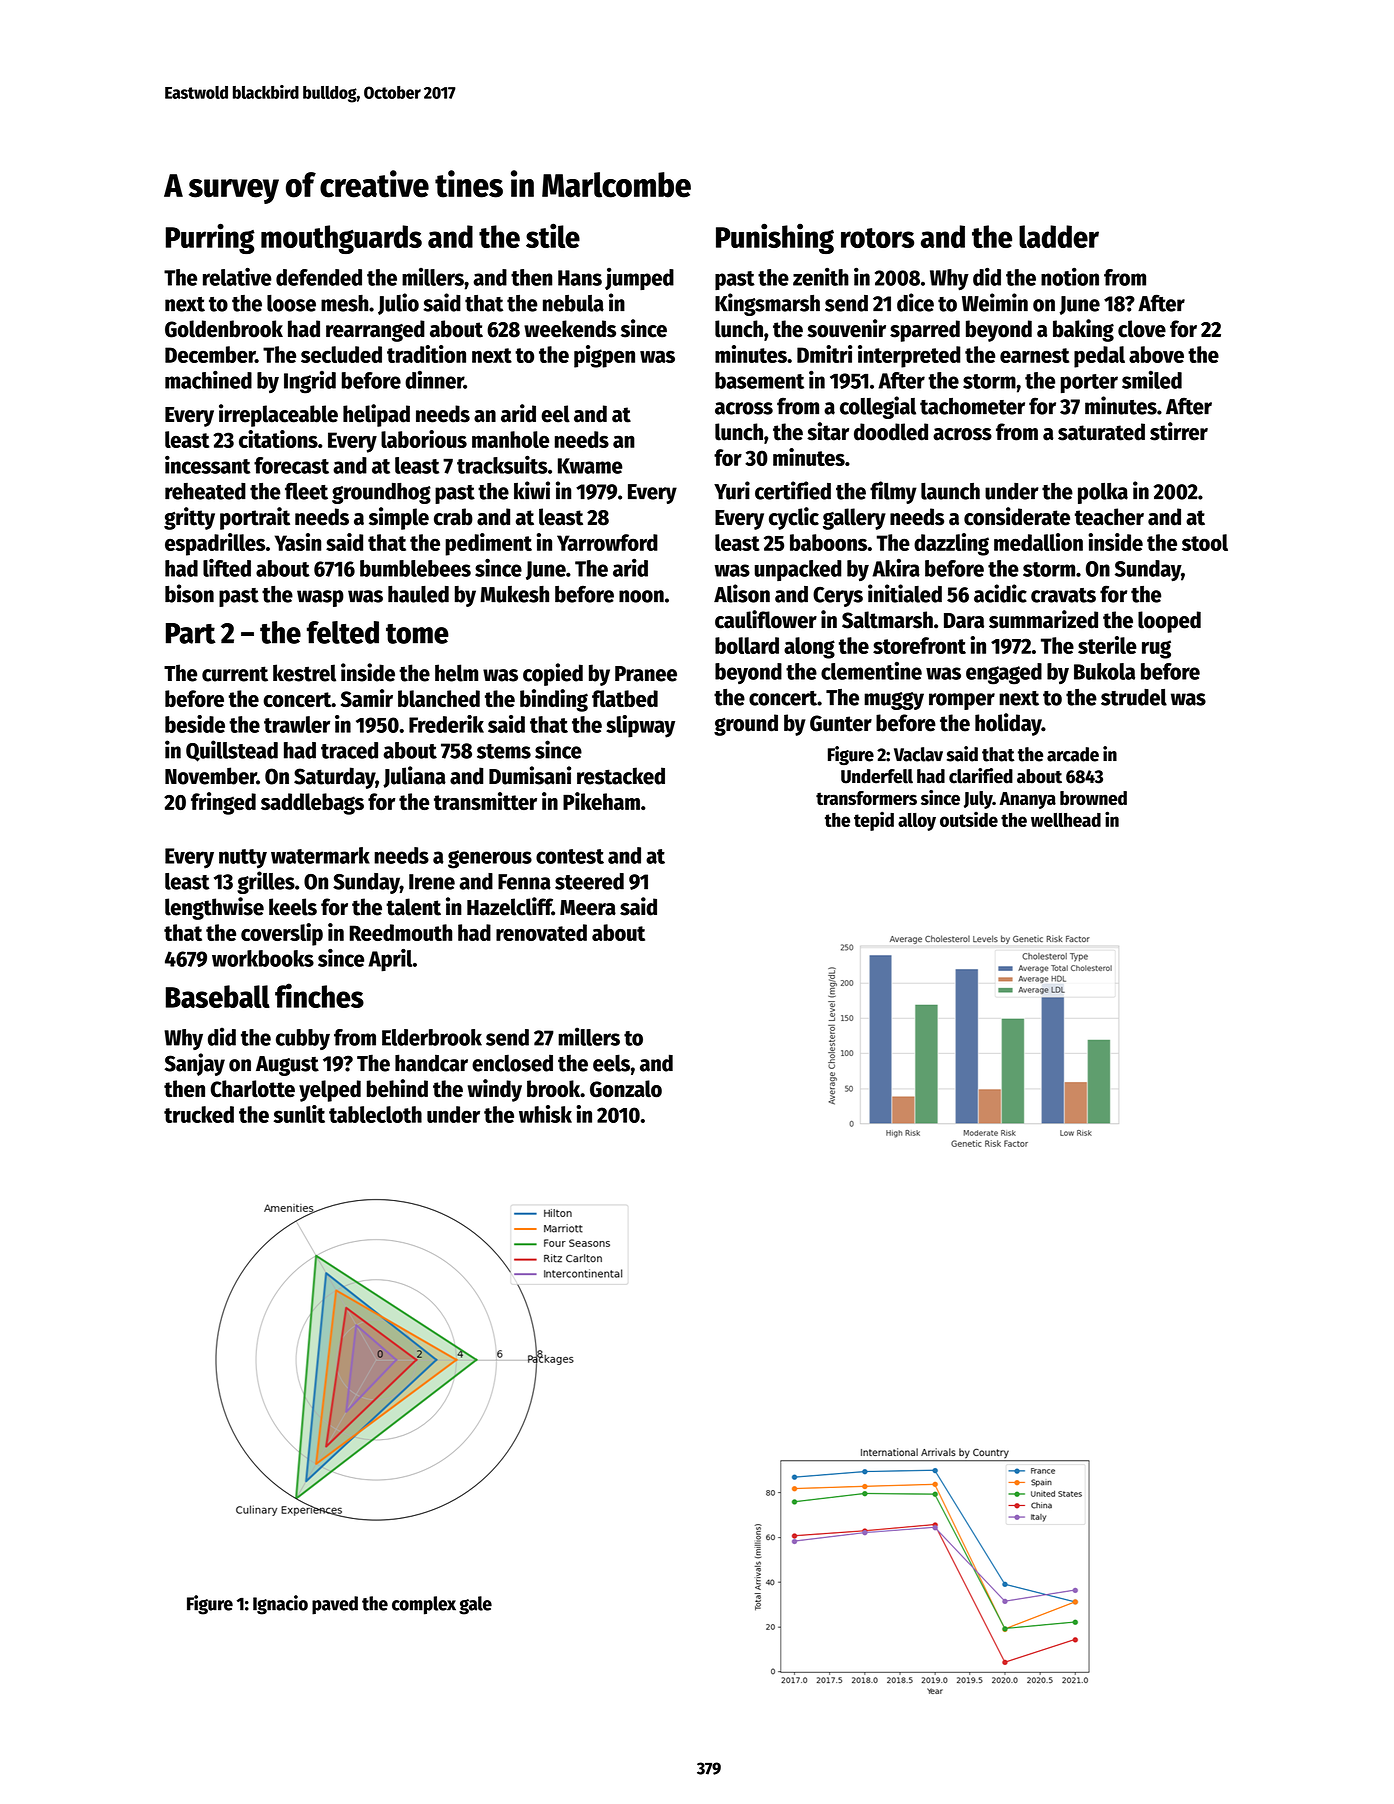 Image resolution: width=1394 pixels, height=1804 pixels. What do you see at coordinates (1059, 236) in the screenshot?
I see `ladder` at bounding box center [1059, 236].
